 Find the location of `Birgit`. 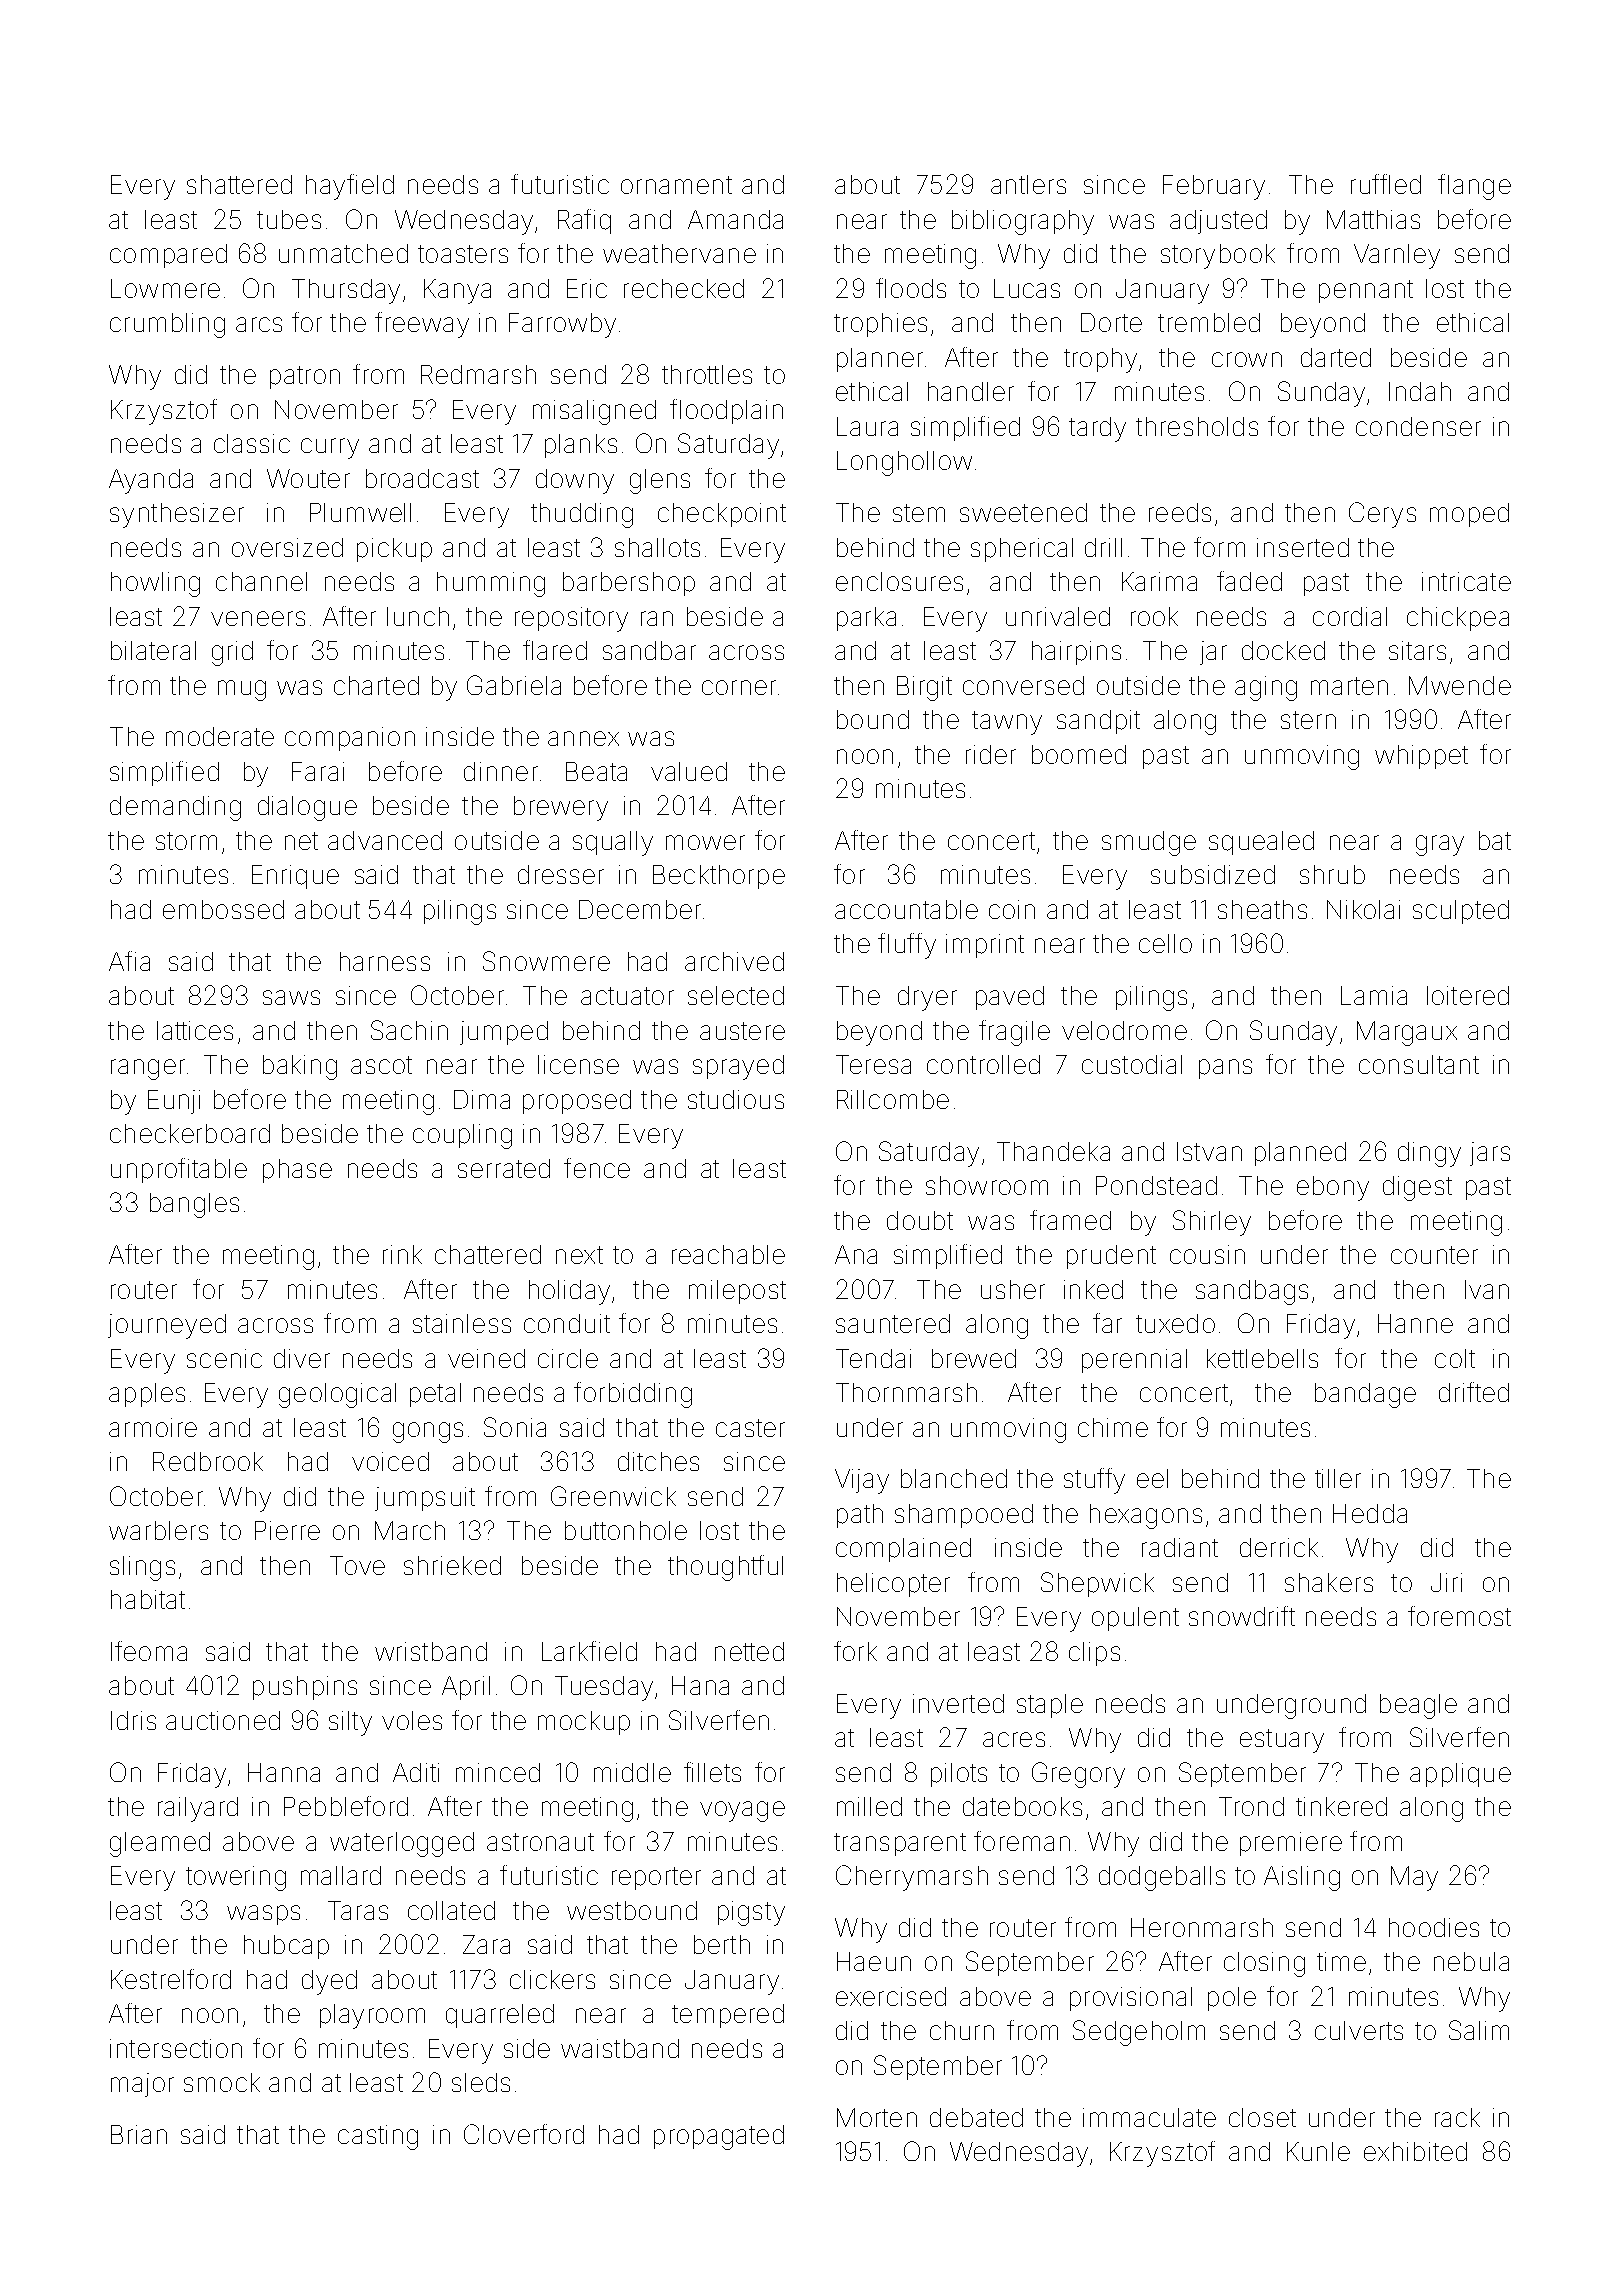

Birgit is located at coordinates (924, 688).
